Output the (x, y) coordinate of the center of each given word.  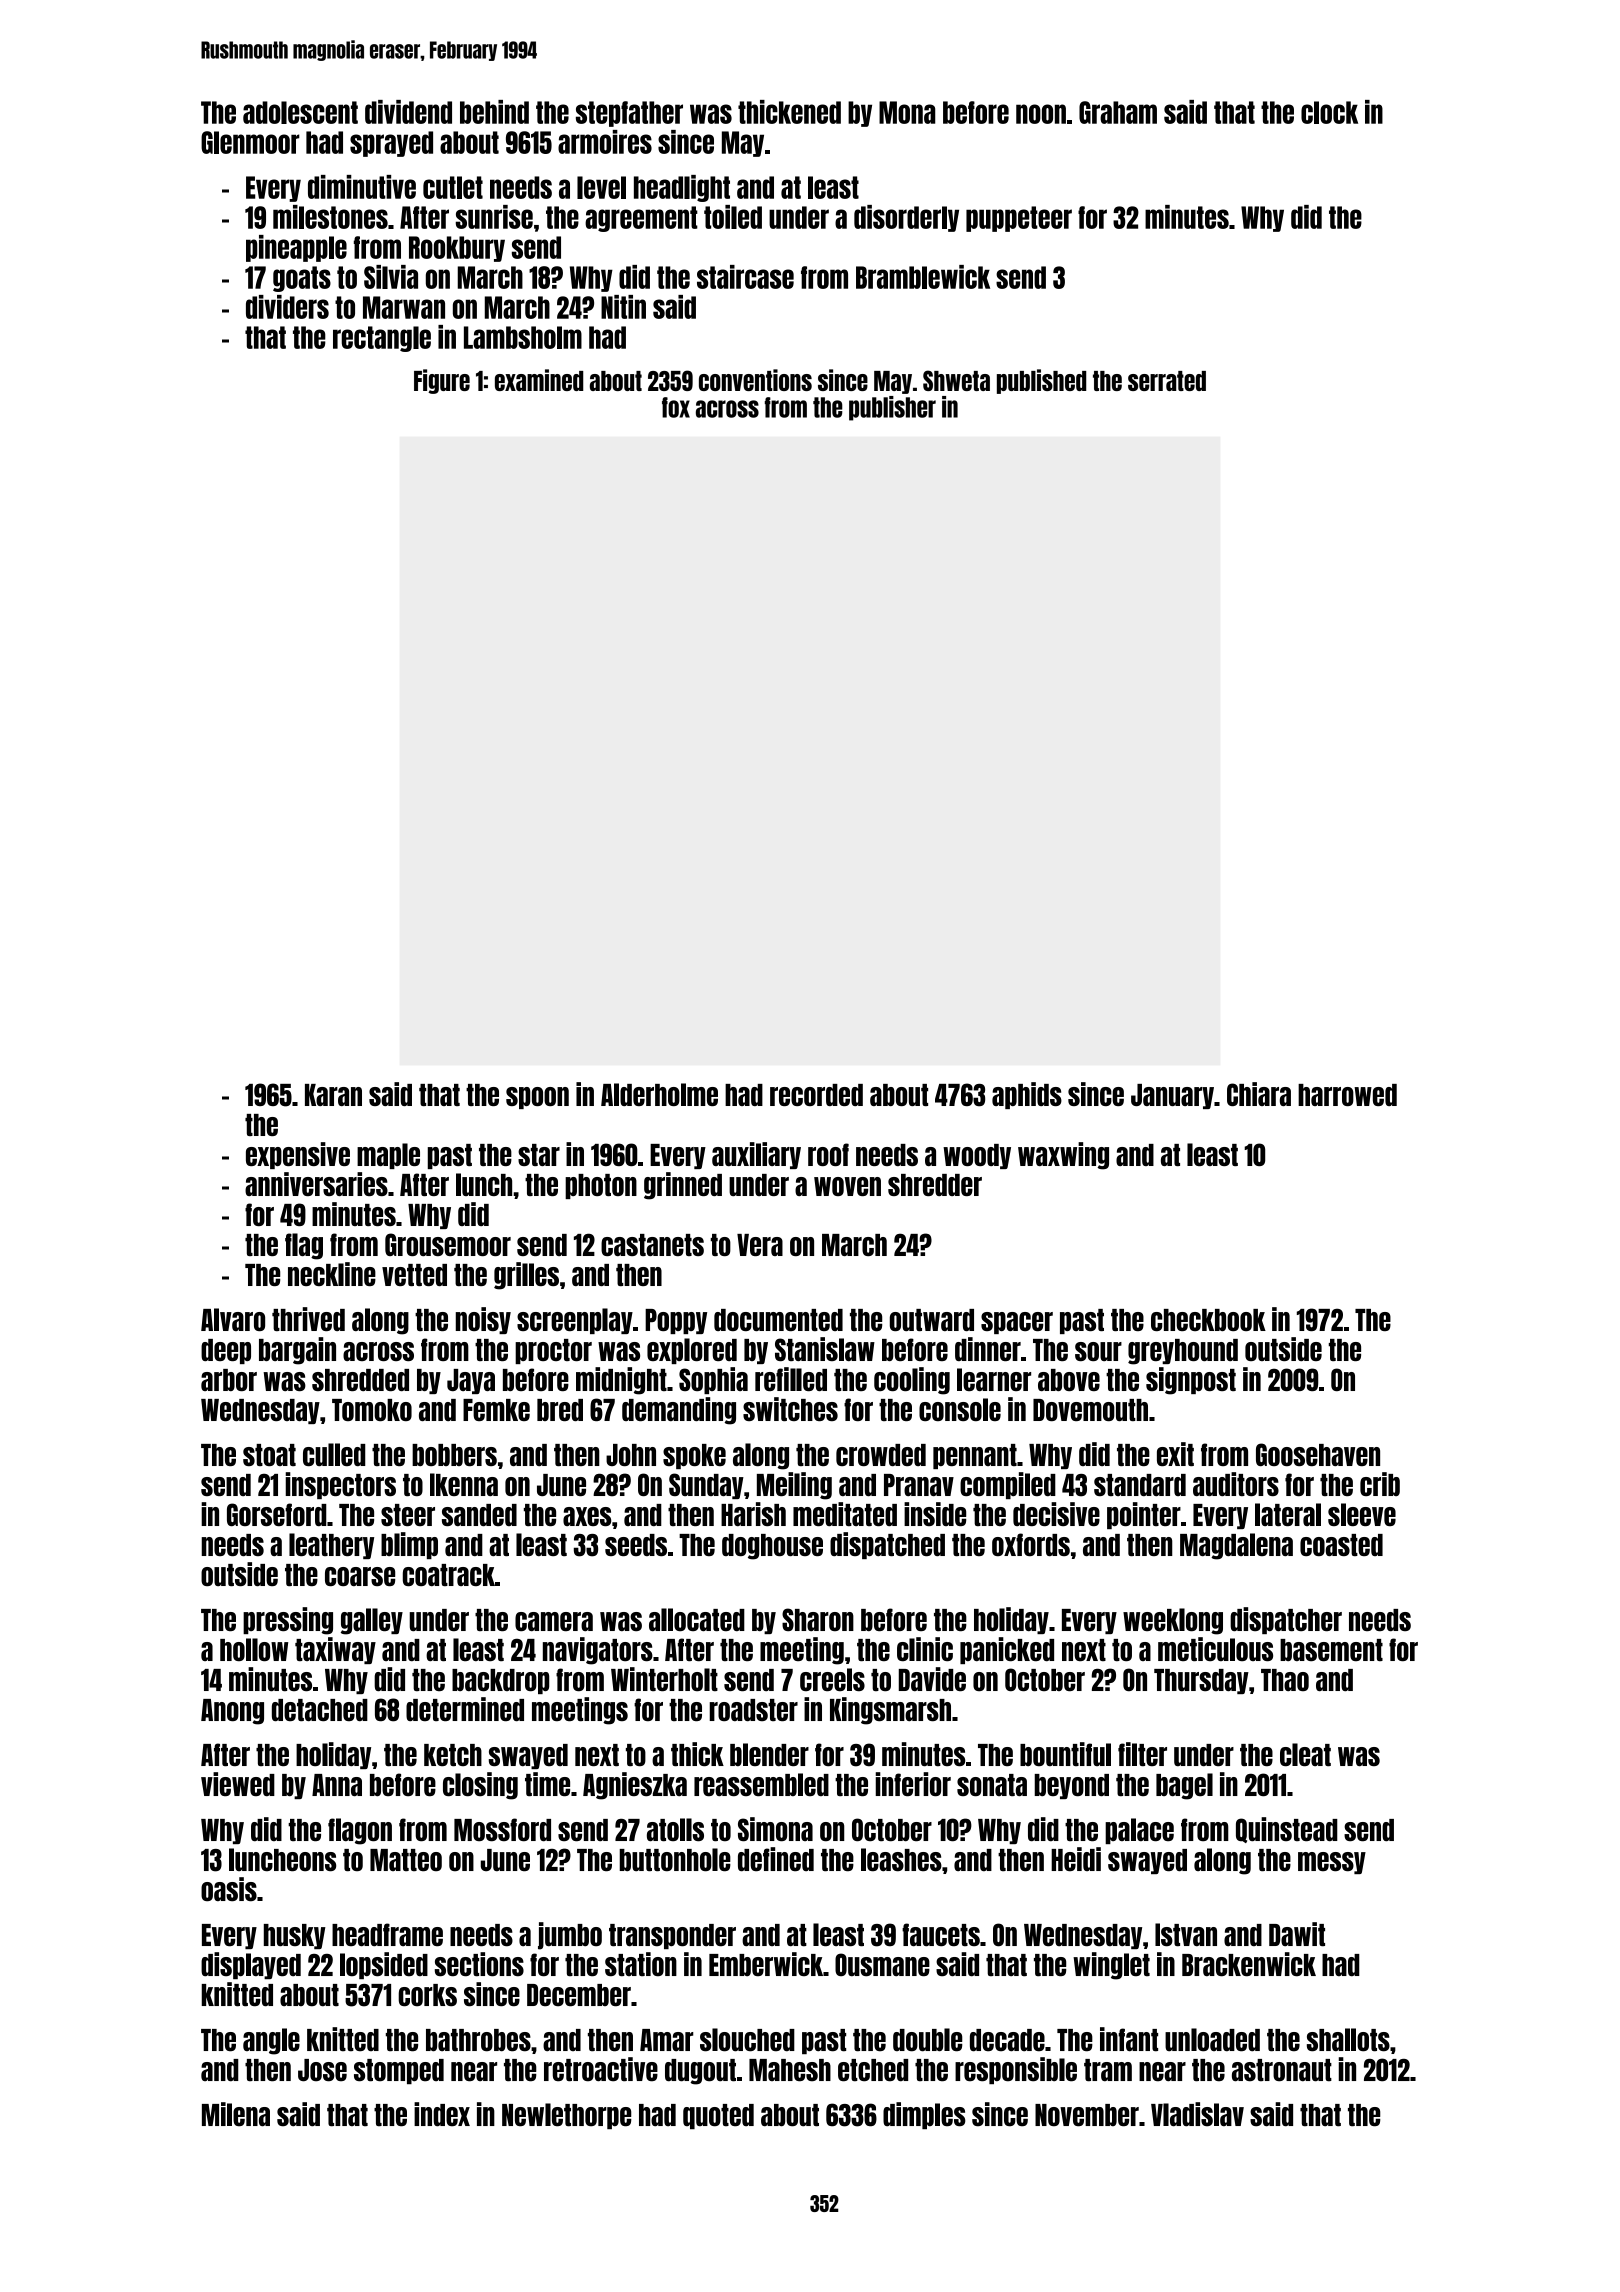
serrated (1167, 381)
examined (539, 380)
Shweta (956, 380)
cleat (1305, 1755)
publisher (892, 408)
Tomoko (372, 1410)
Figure (442, 381)
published (1041, 381)
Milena (236, 2114)
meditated (845, 1514)
